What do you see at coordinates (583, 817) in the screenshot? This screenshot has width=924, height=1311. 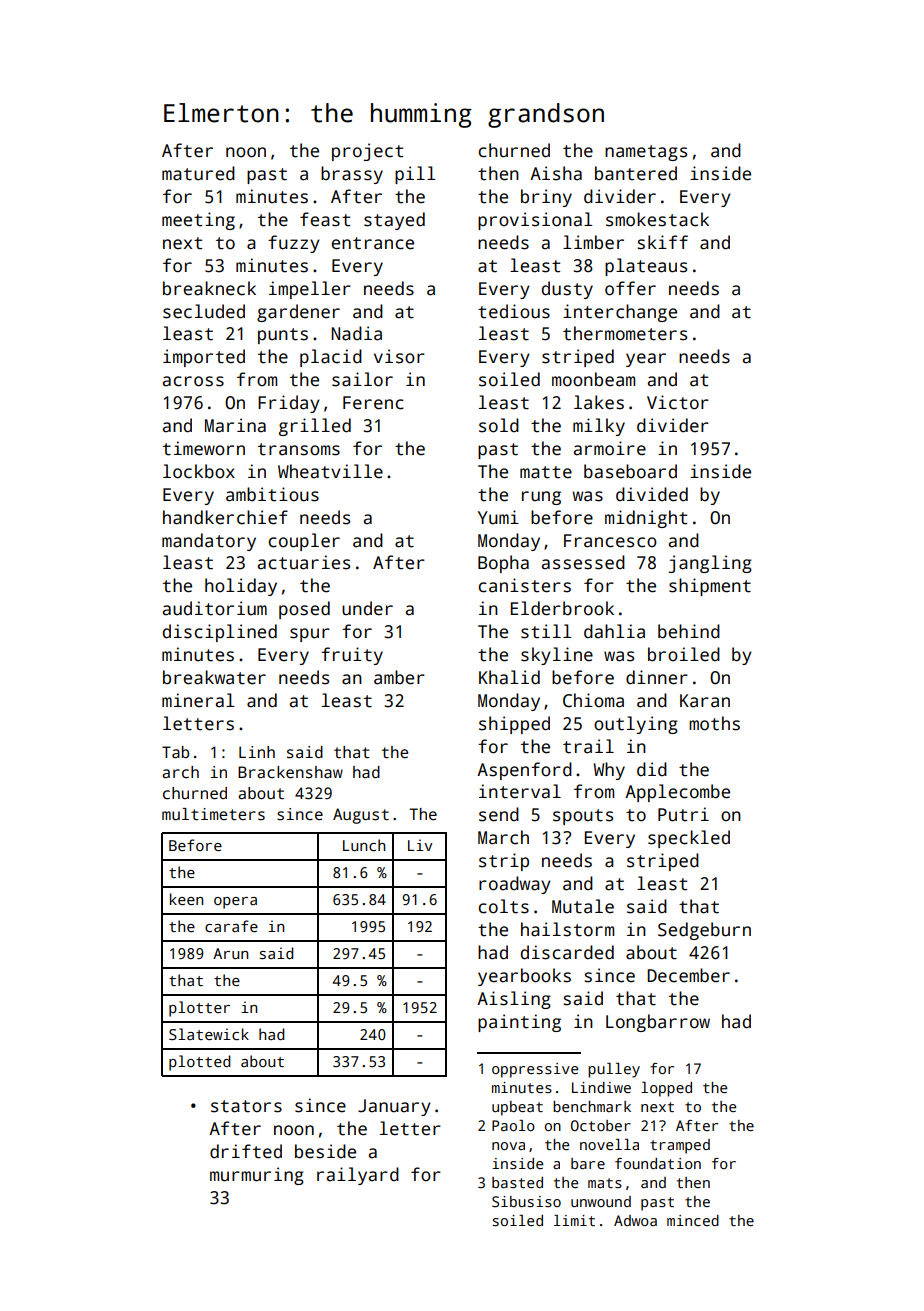 I see `spouts` at bounding box center [583, 817].
